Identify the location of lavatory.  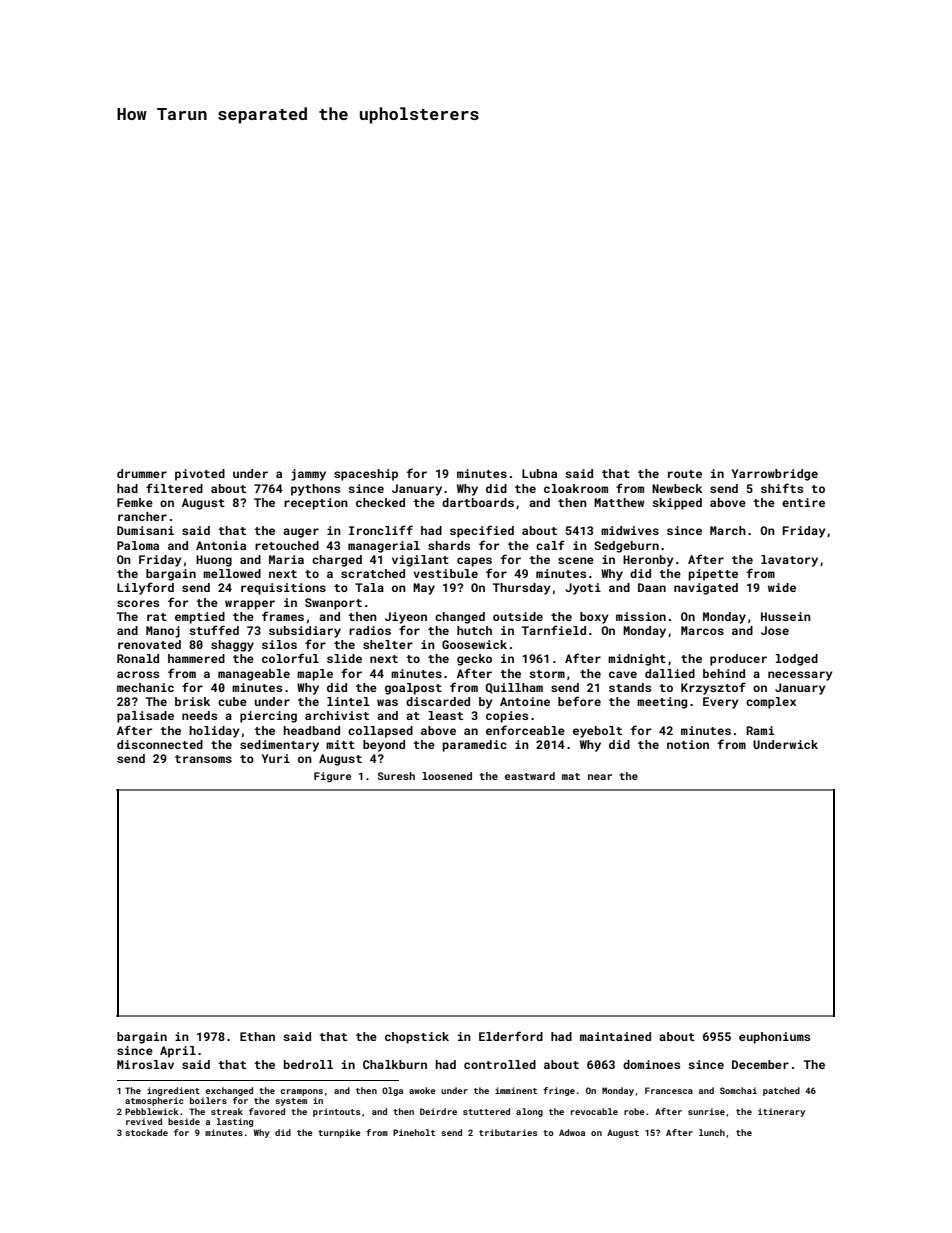
(789, 561).
